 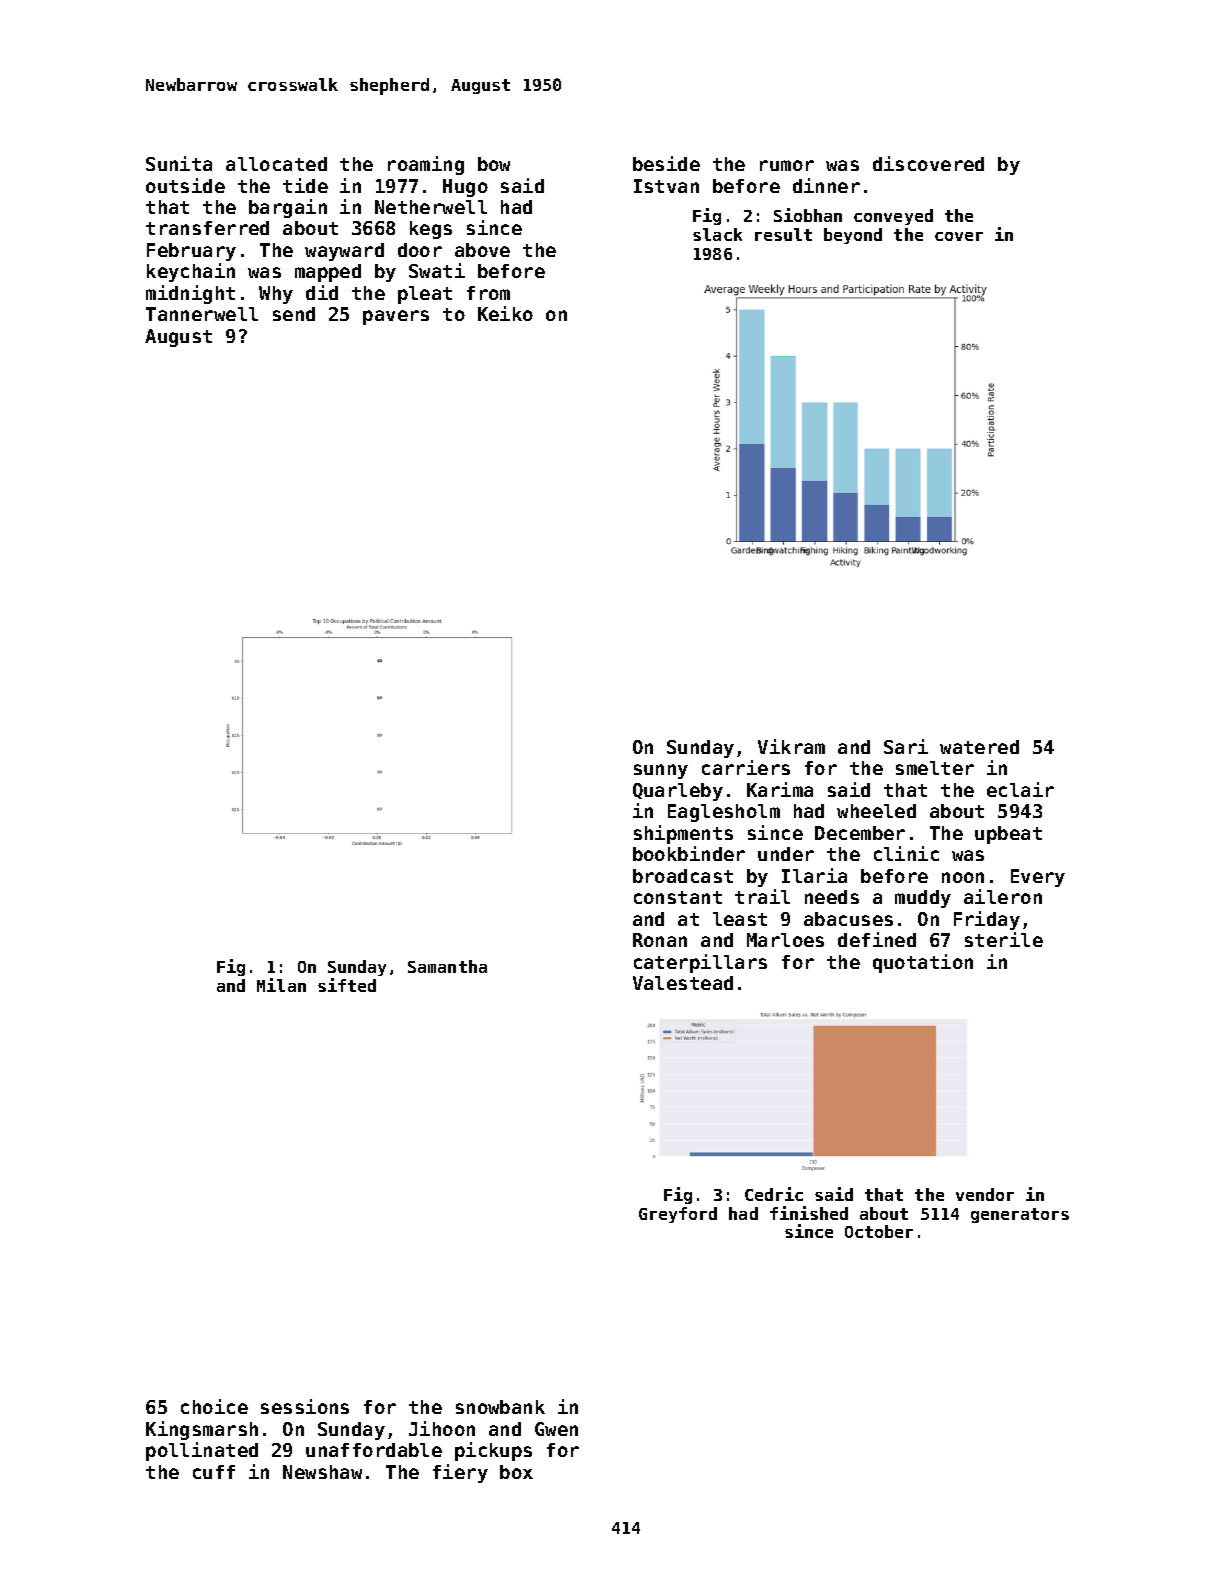 What do you see at coordinates (791, 746) in the image?
I see `Vikram` at bounding box center [791, 746].
